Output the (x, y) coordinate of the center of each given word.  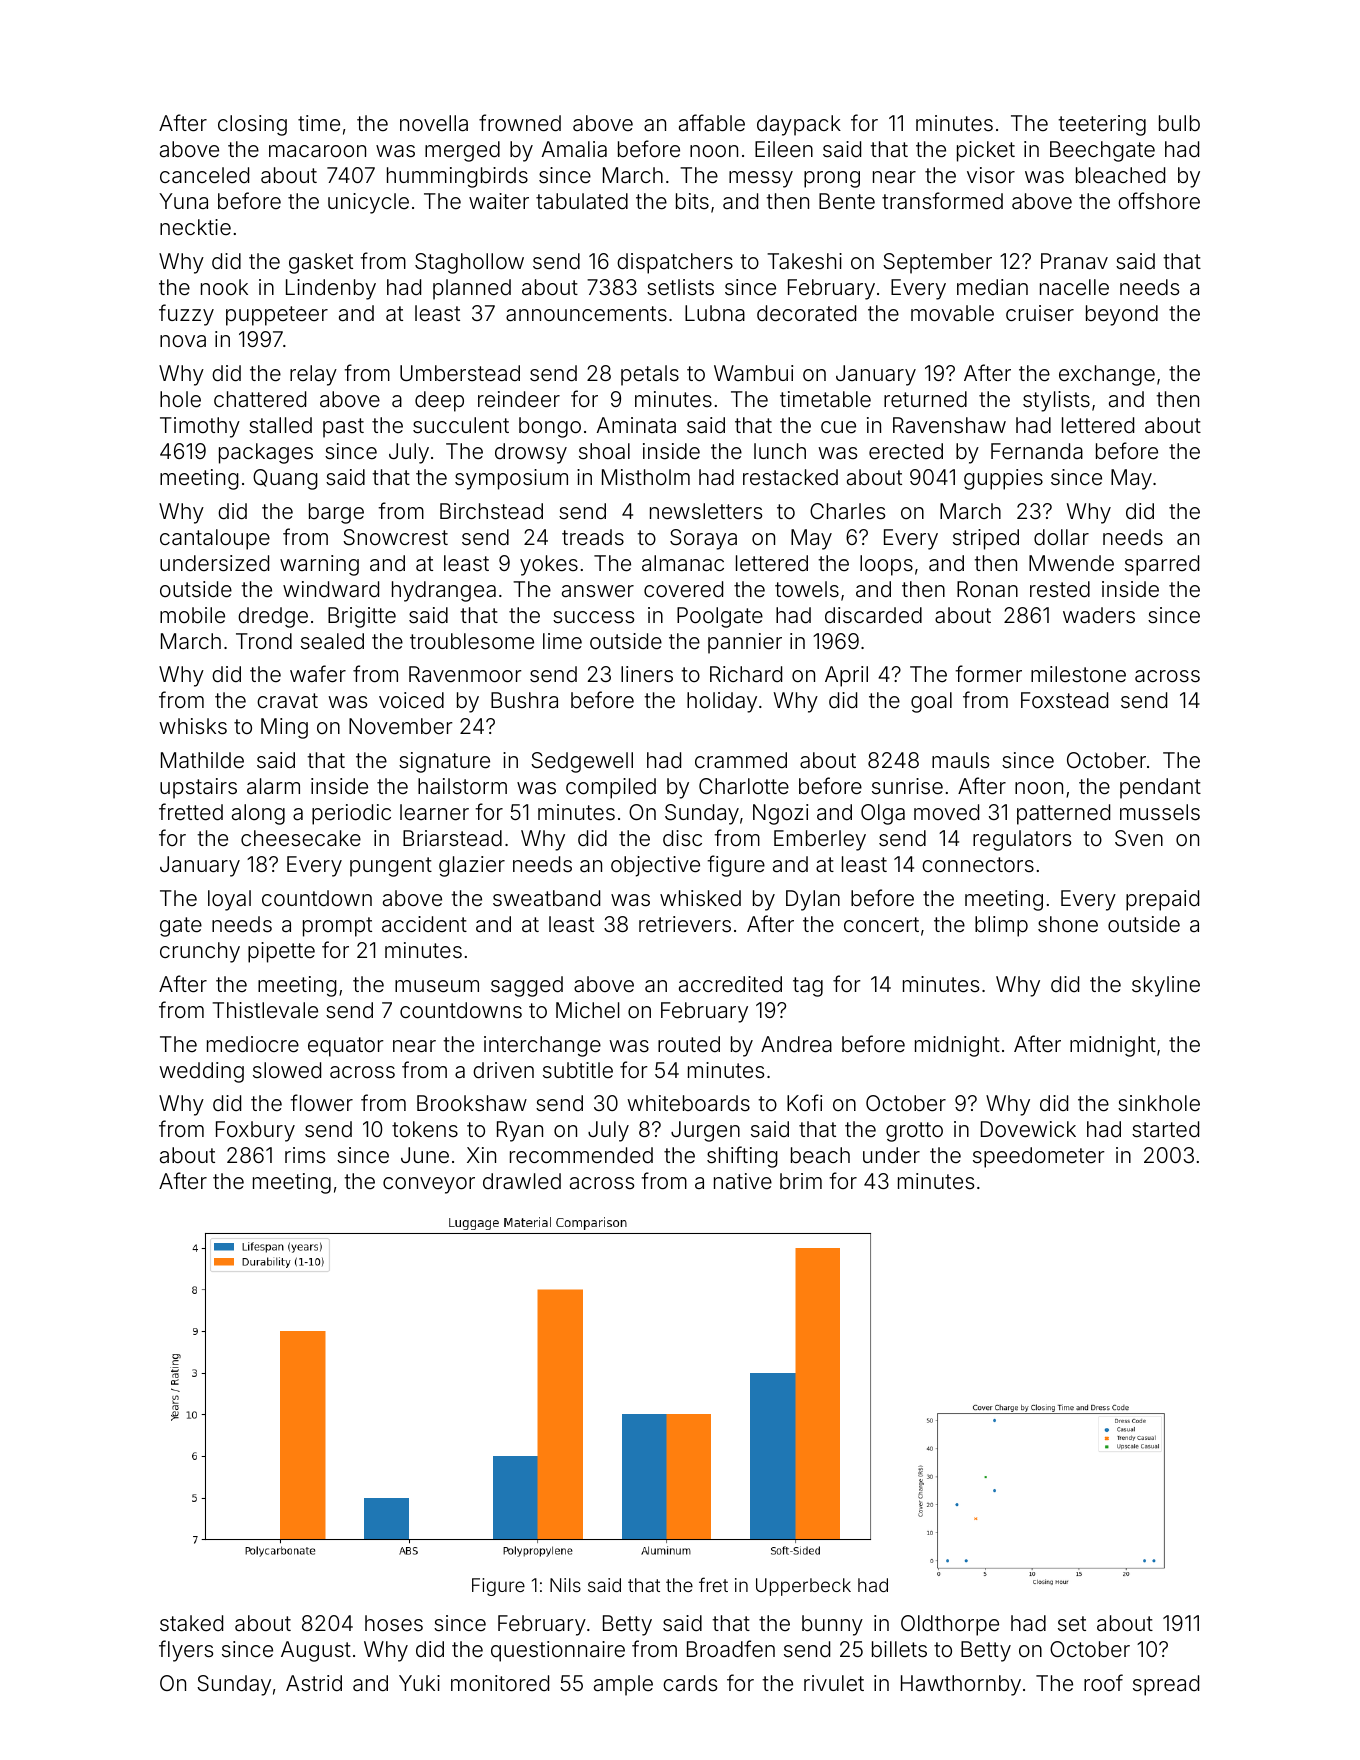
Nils (565, 1585)
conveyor (429, 1185)
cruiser (1040, 313)
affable (712, 123)
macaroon (317, 151)
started (1165, 1129)
